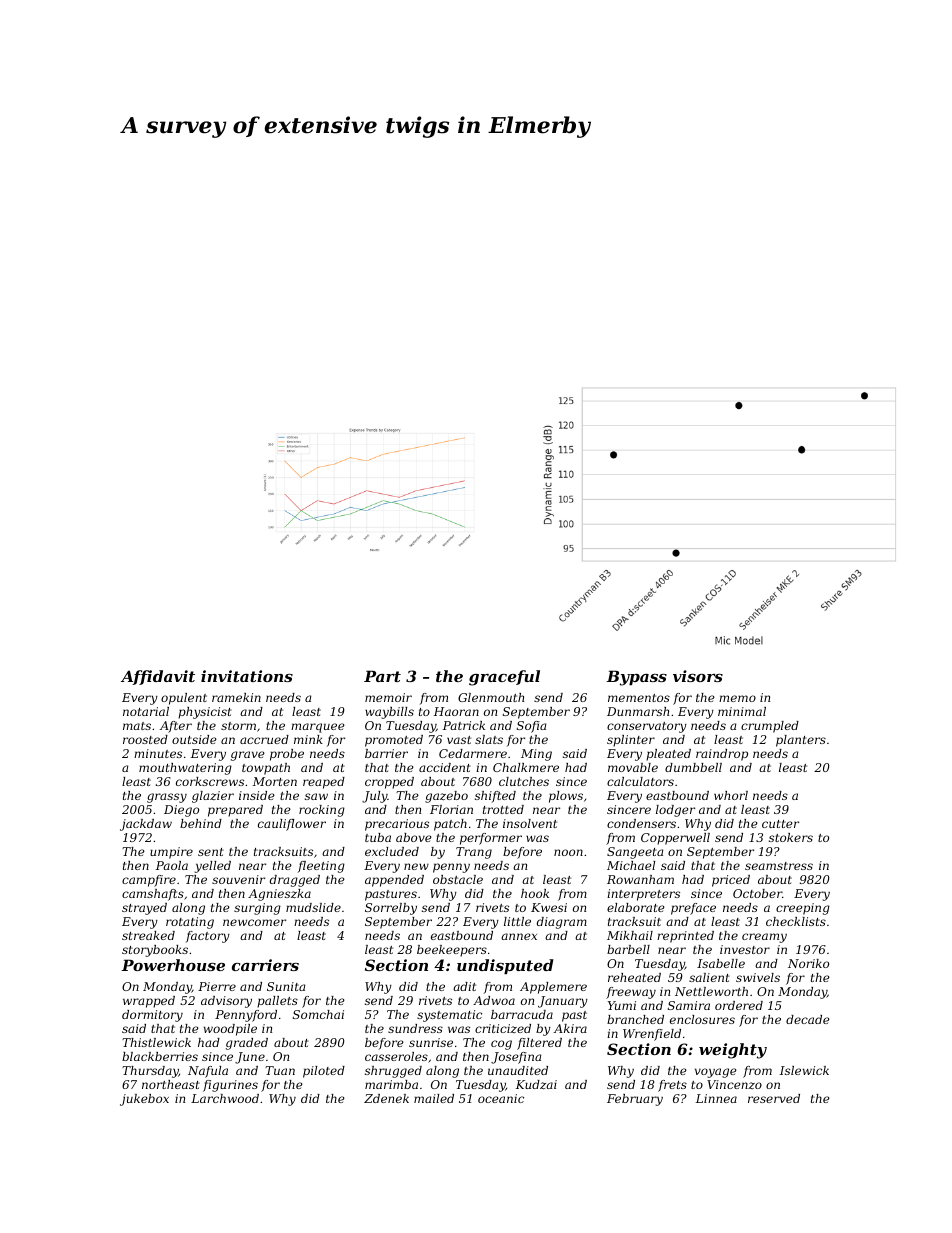  What do you see at coordinates (742, 711) in the image?
I see `minimal` at bounding box center [742, 711].
